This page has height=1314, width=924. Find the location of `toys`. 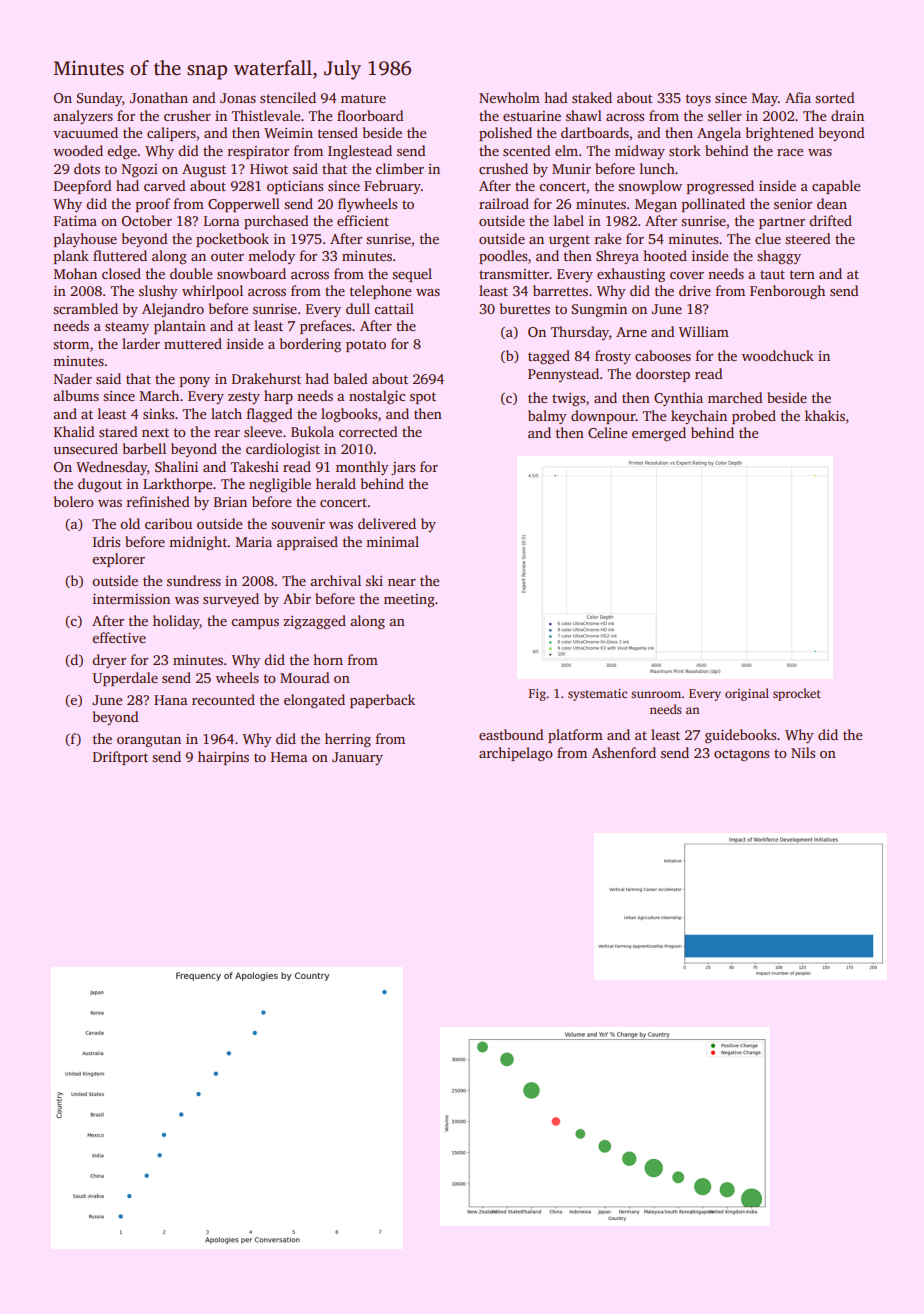

toys is located at coordinates (698, 100).
